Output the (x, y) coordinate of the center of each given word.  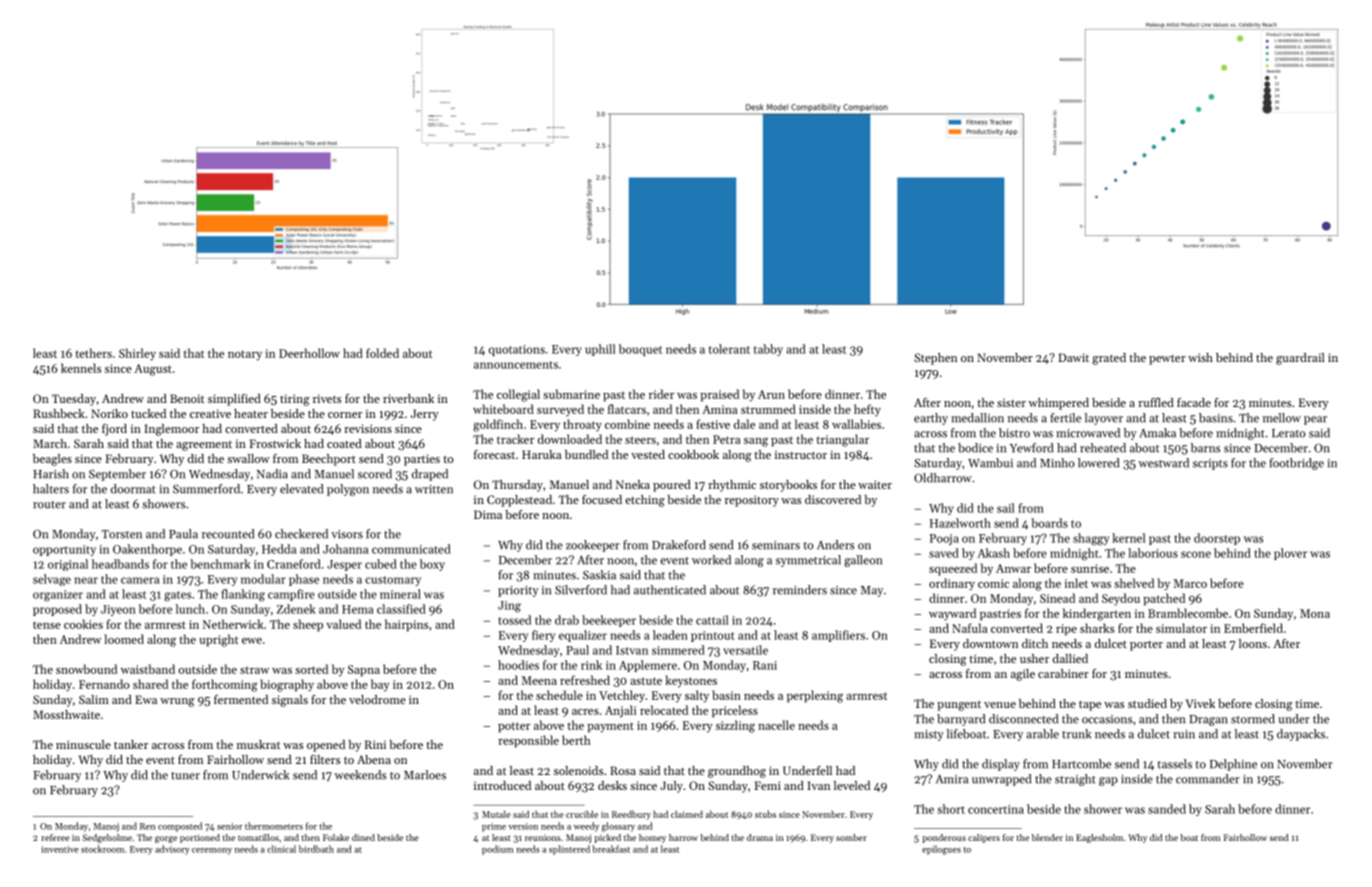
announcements (516, 365)
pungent (959, 706)
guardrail (1300, 359)
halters (51, 489)
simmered (678, 650)
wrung (177, 702)
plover (1290, 554)
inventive (60, 849)
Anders (835, 545)
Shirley (137, 354)
